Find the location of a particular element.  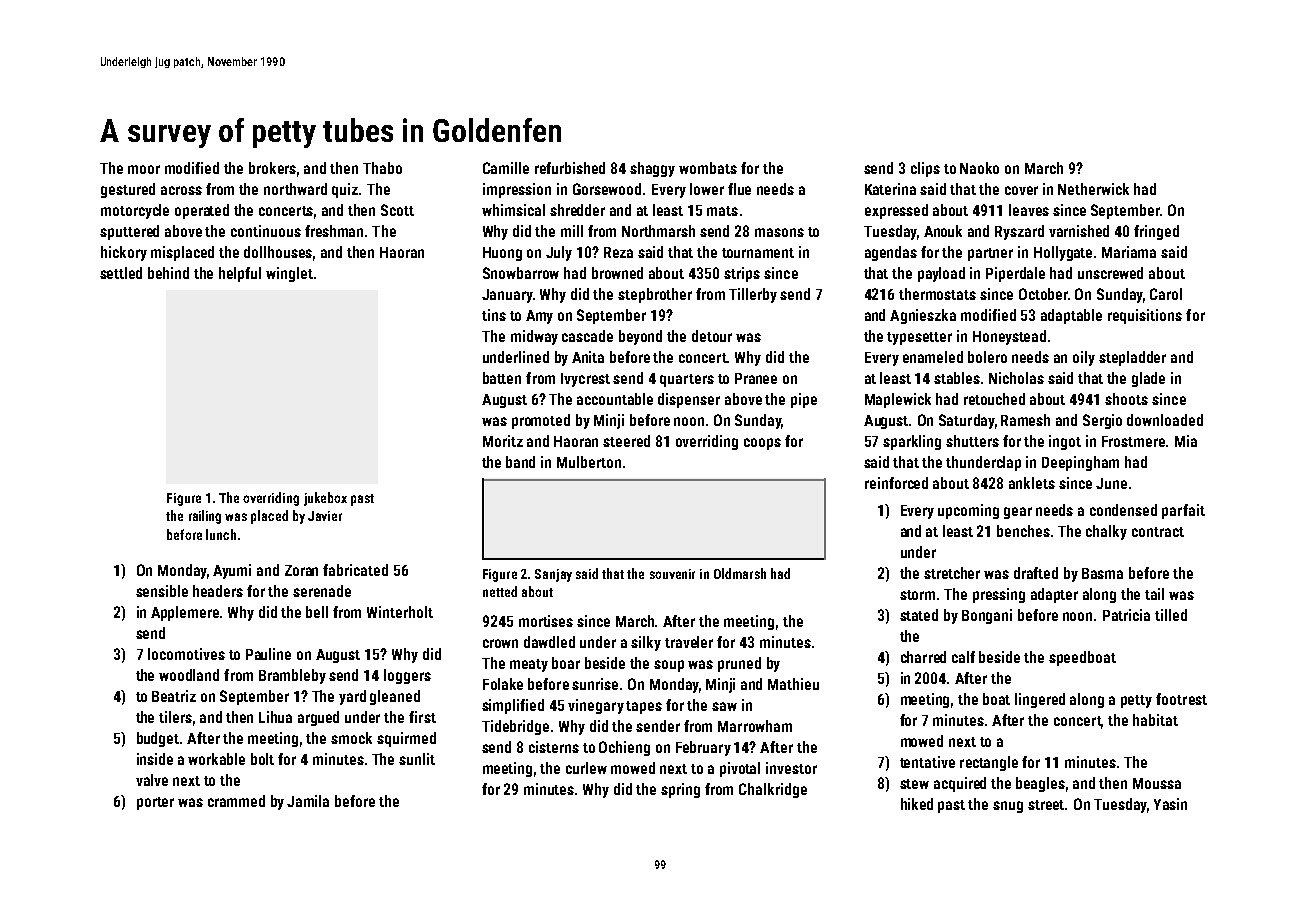

railing is located at coordinates (205, 517).
